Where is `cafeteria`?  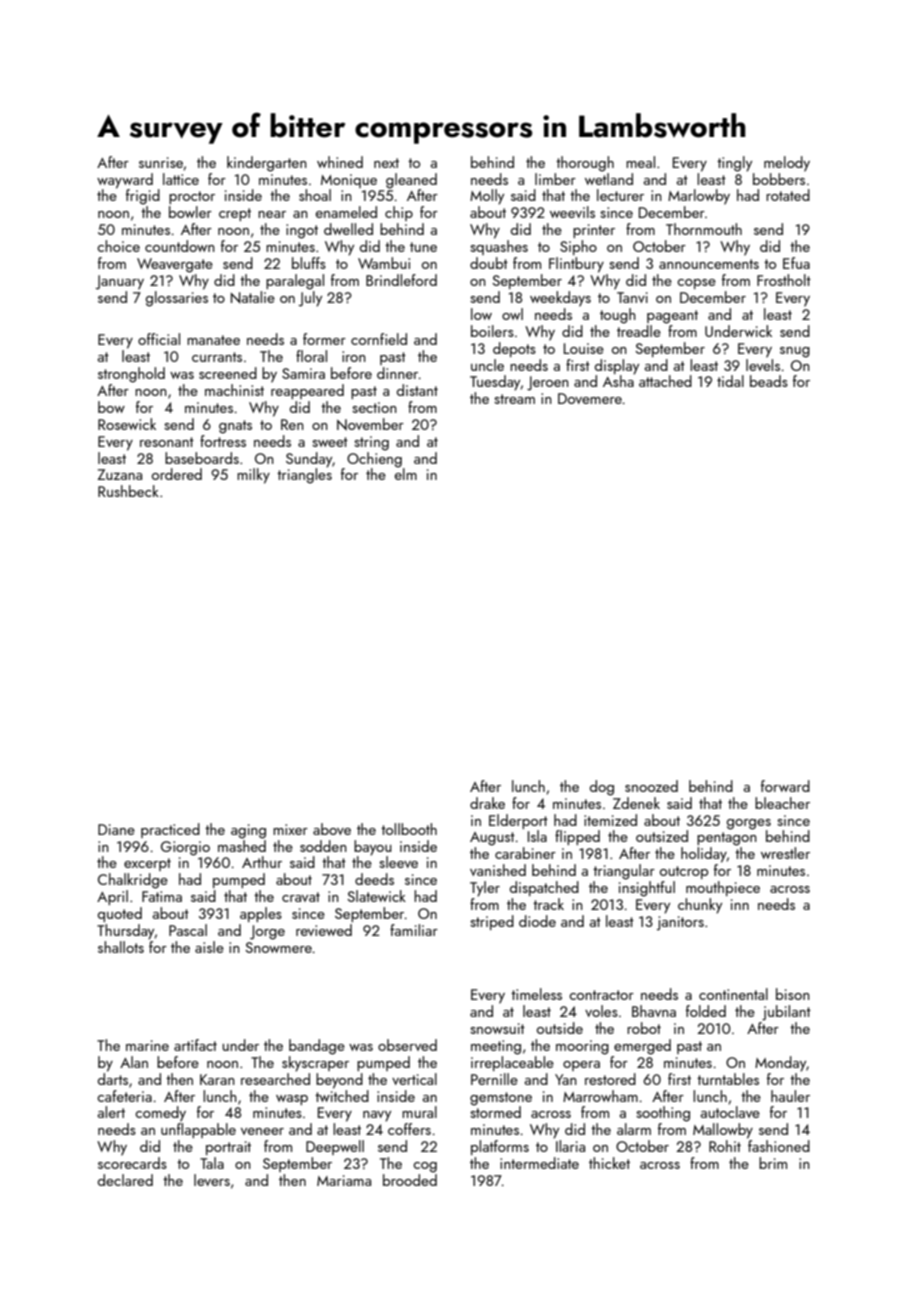
cafeteria is located at coordinates (124, 1096).
